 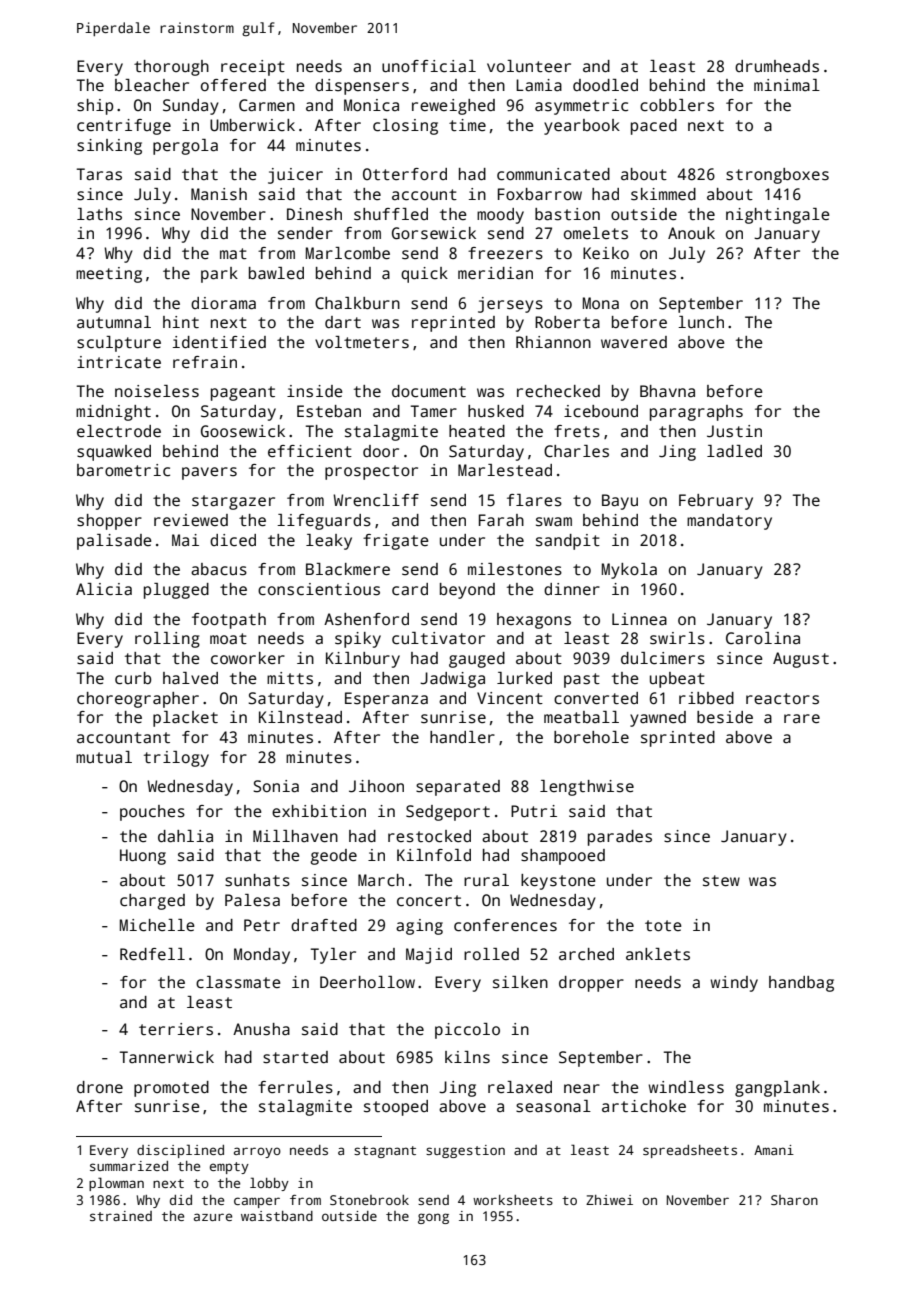 What do you see at coordinates (802, 718) in the screenshot?
I see `rare` at bounding box center [802, 718].
